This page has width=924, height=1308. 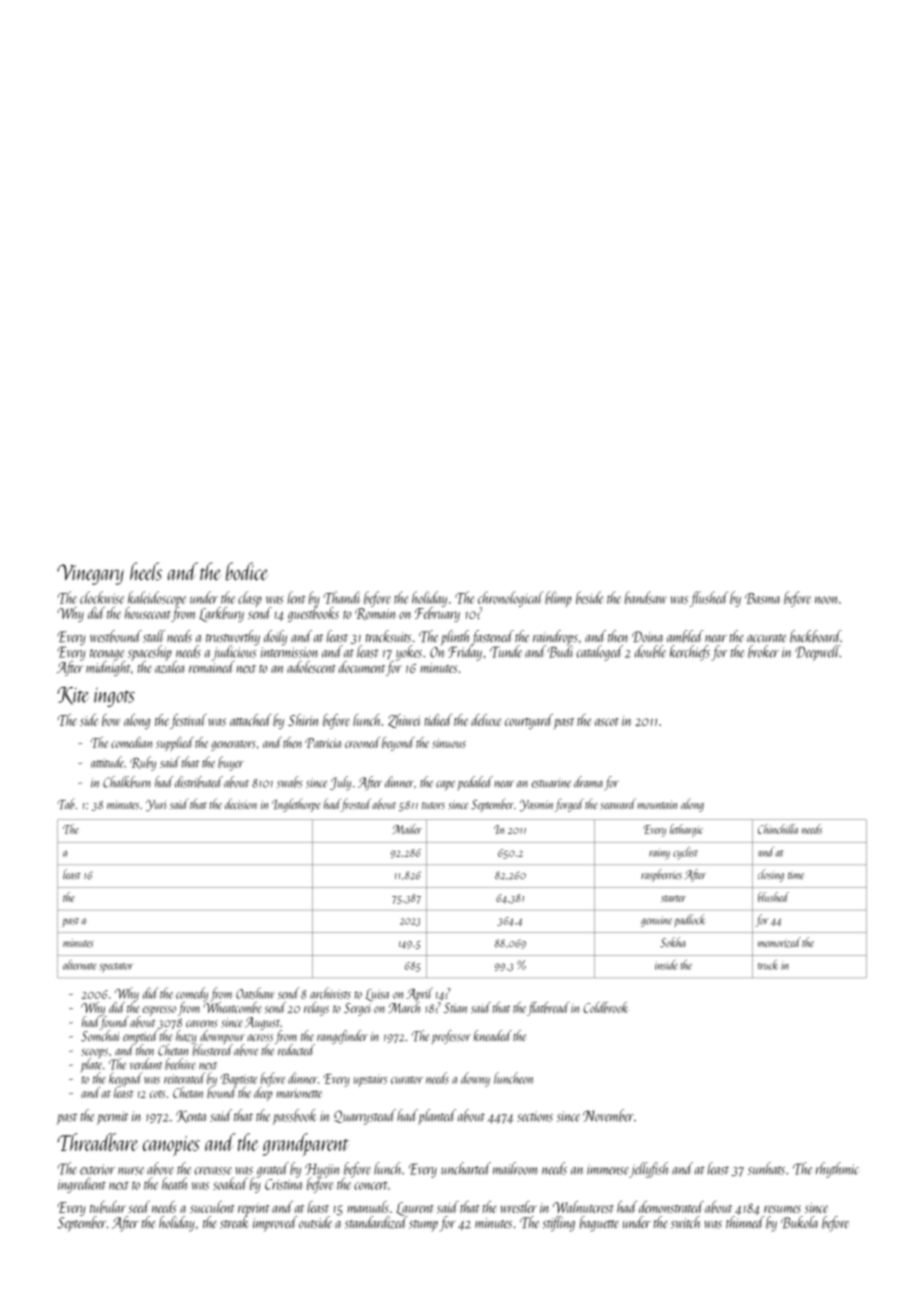 I want to click on caverns, so click(x=202, y=1024).
